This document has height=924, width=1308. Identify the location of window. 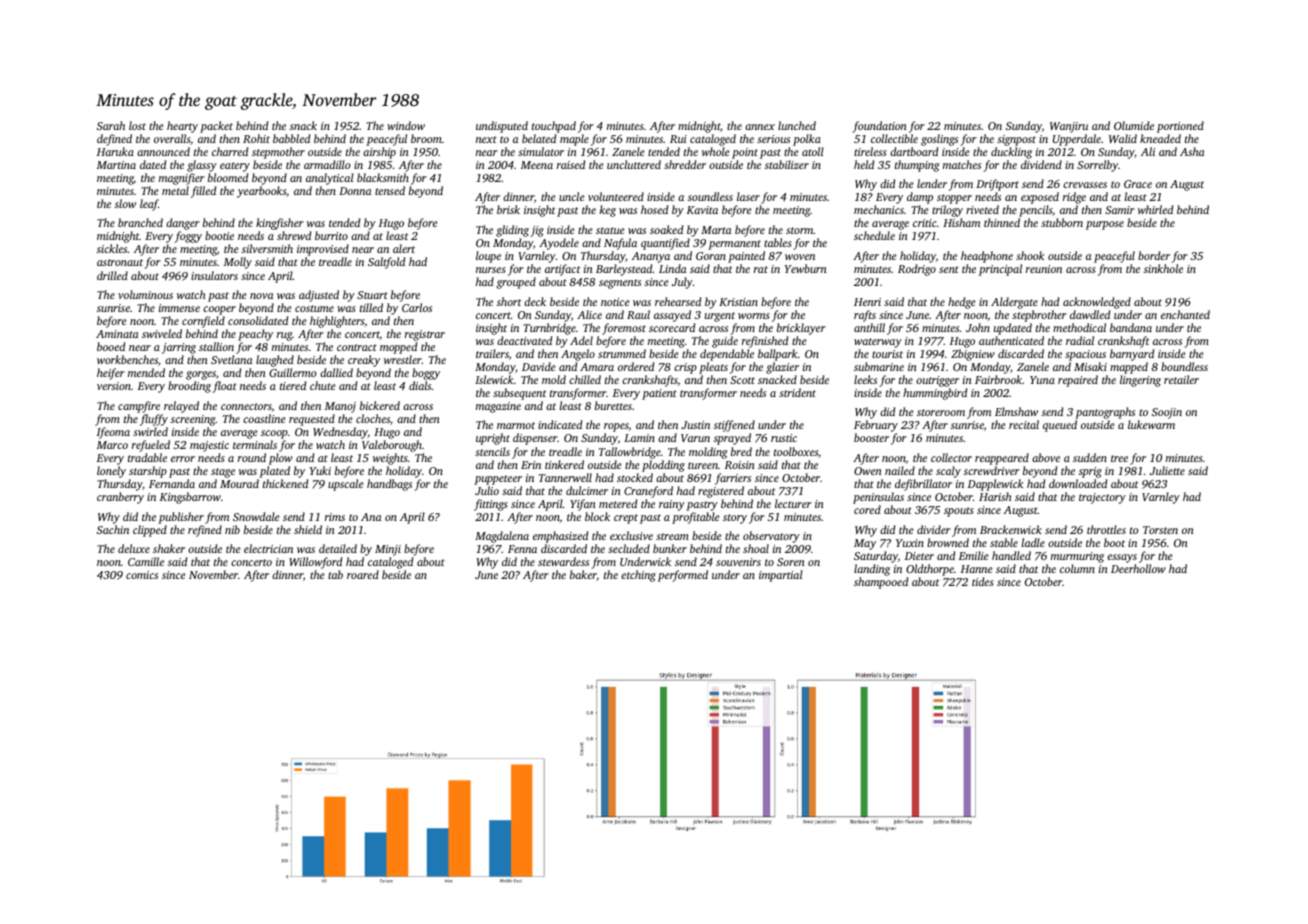
(406, 125).
